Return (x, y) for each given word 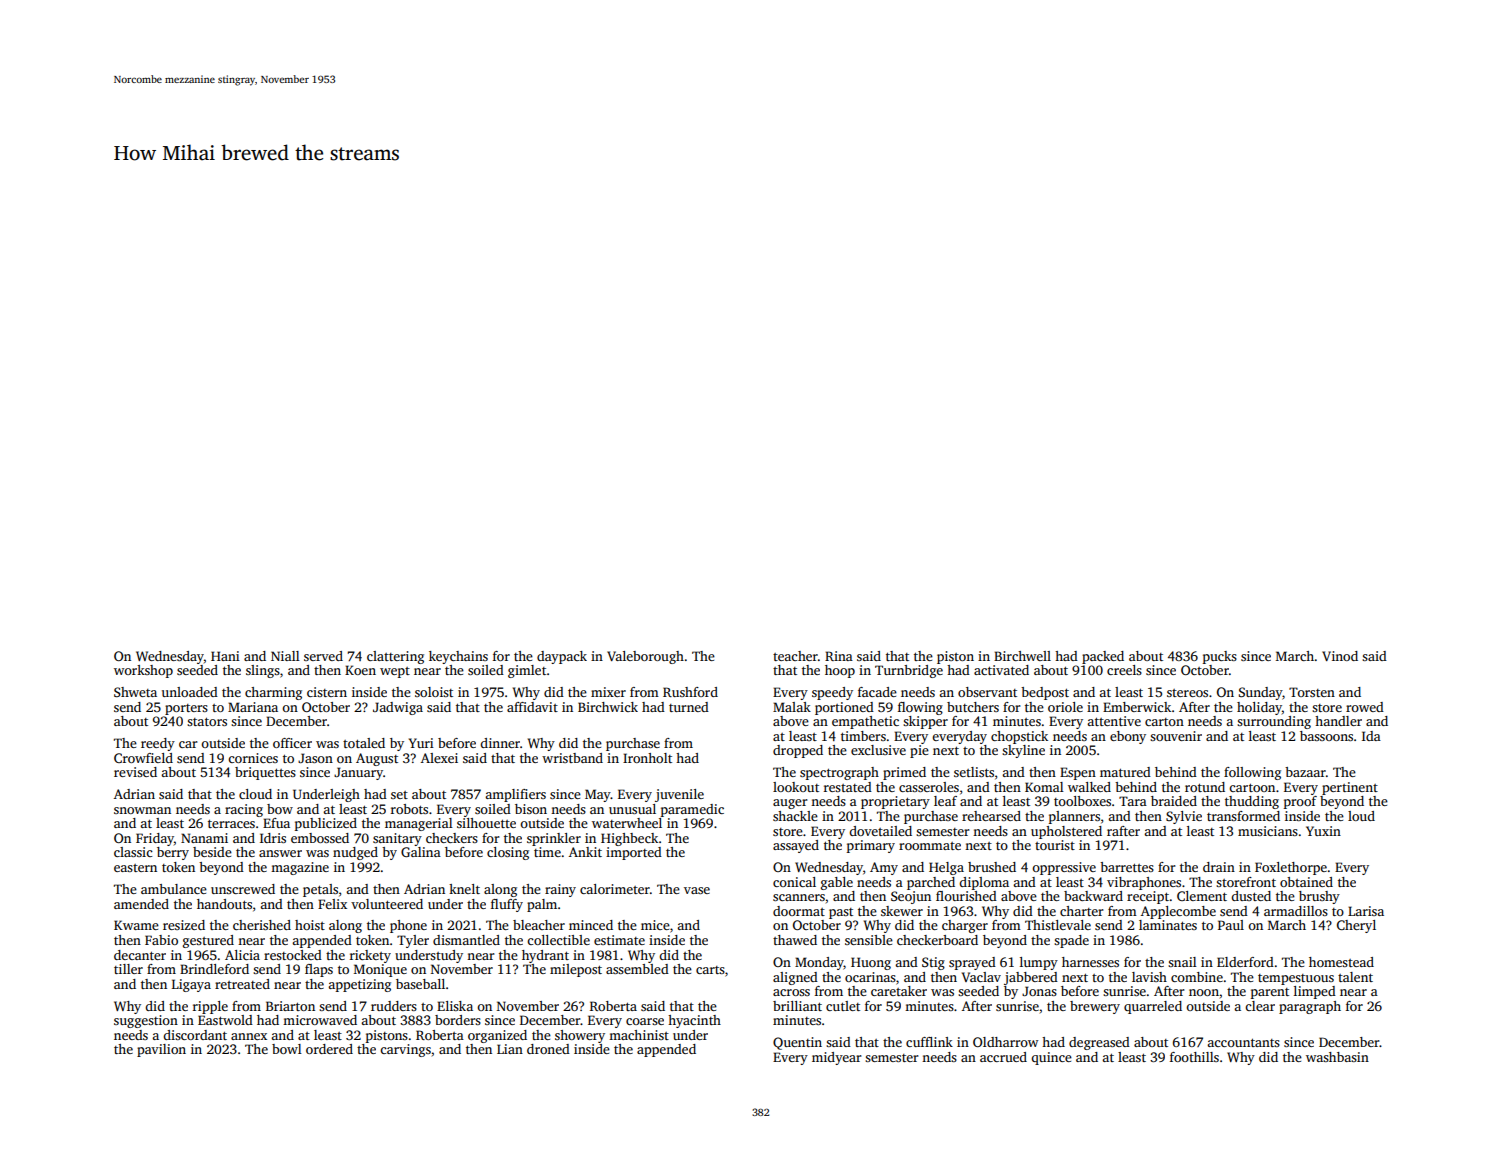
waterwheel (627, 823)
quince (1051, 1058)
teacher (795, 656)
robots (409, 809)
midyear (836, 1058)
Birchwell (1022, 656)
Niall (285, 656)
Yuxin (1323, 831)
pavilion (161, 1050)
